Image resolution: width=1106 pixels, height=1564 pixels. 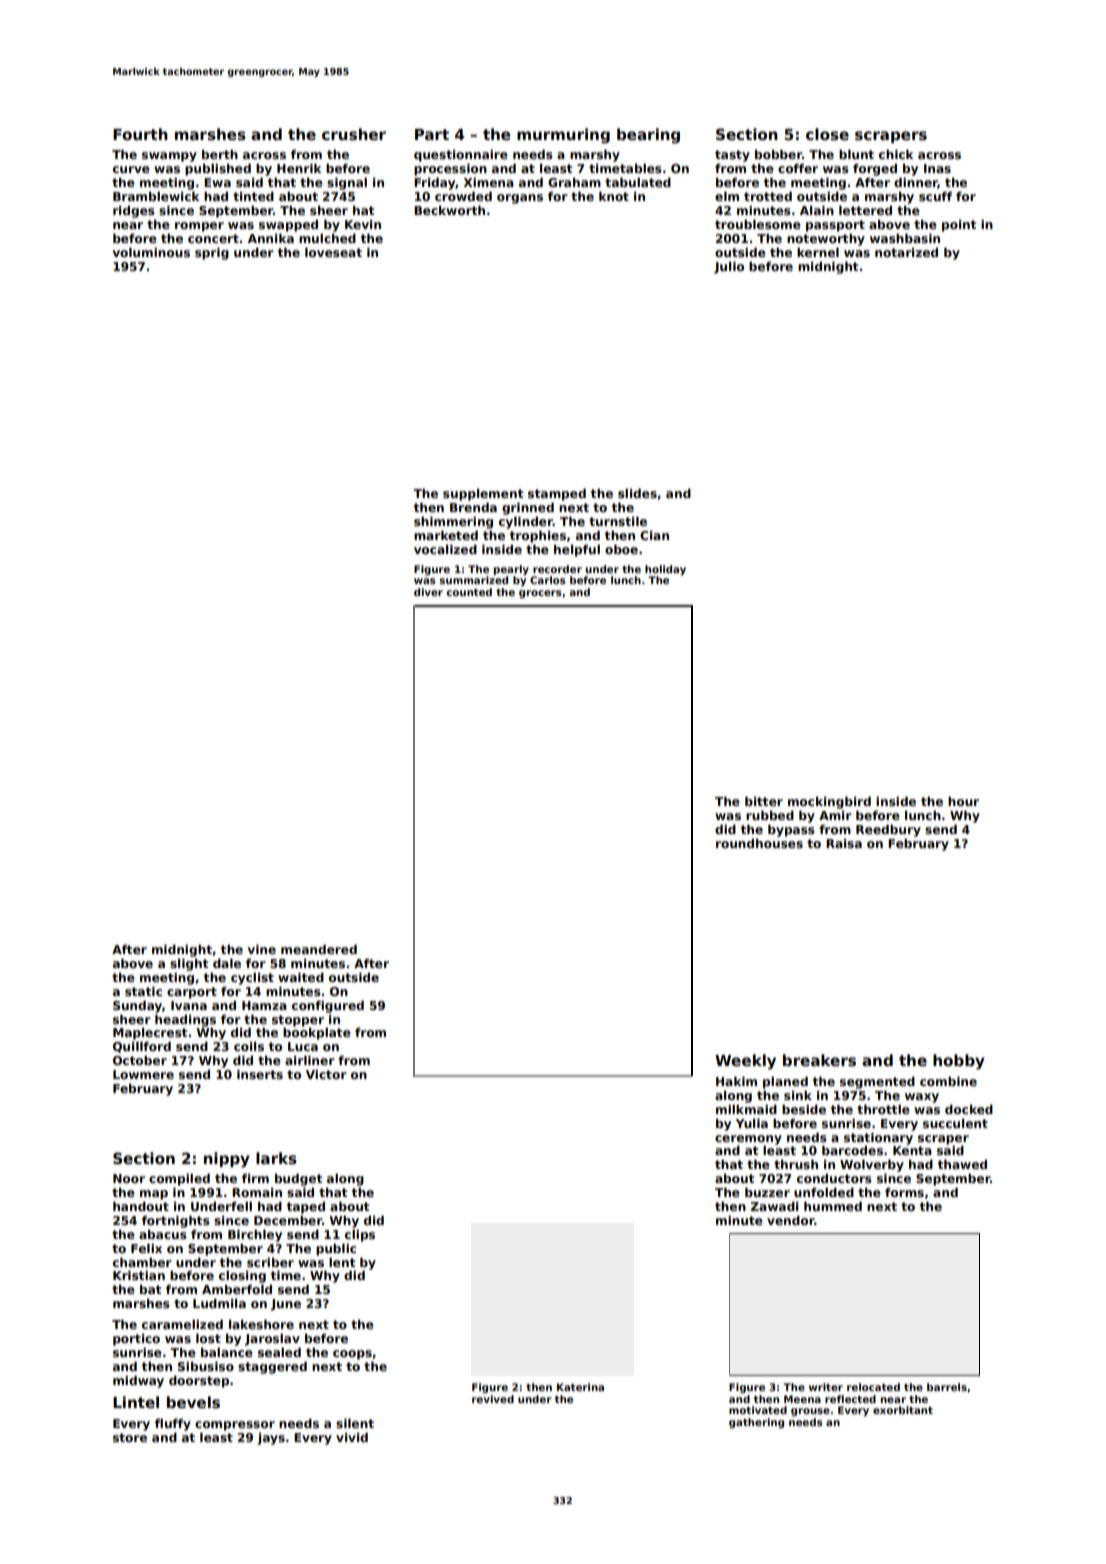 I want to click on counted, so click(x=469, y=592).
